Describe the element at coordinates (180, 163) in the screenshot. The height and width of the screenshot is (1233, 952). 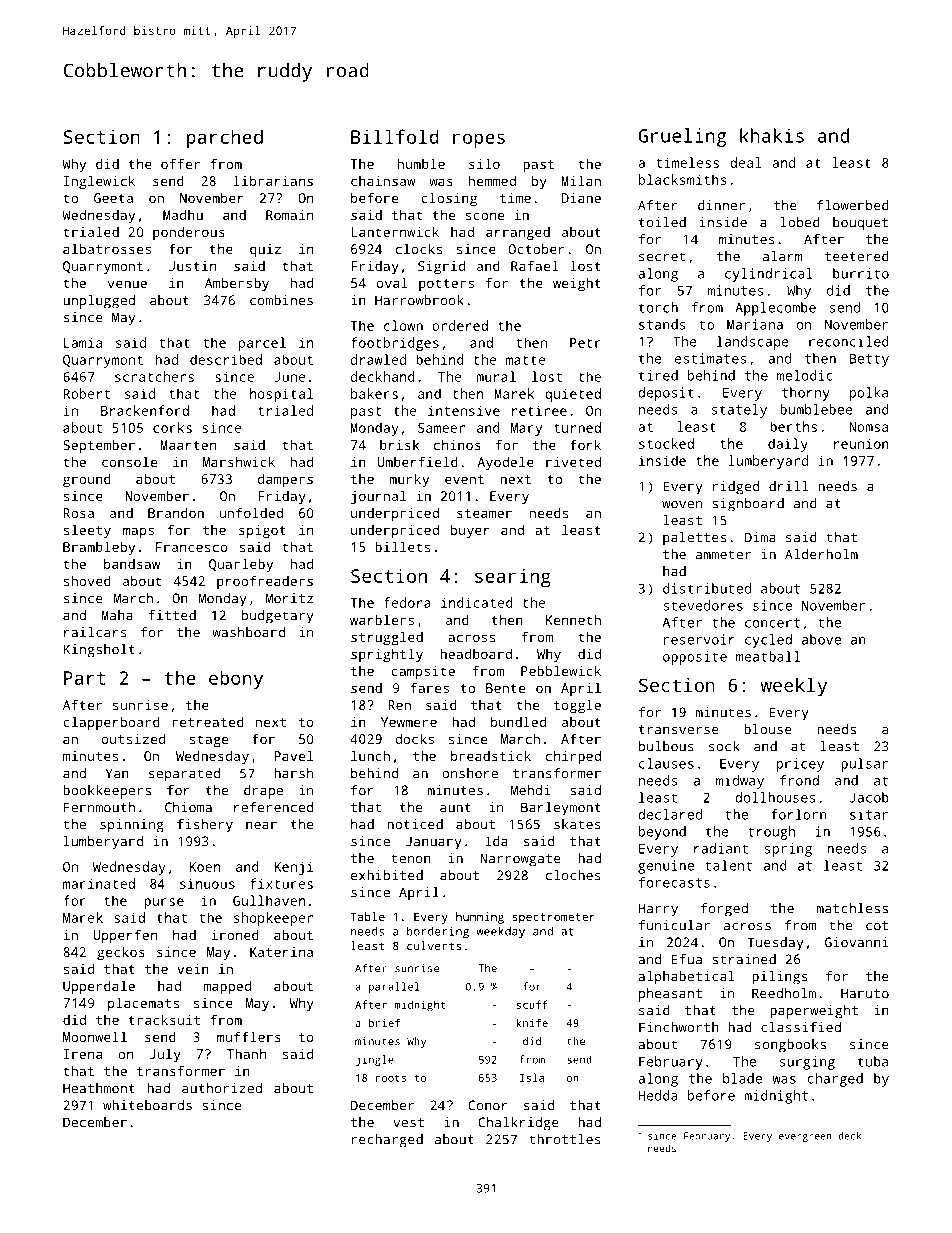
I see `offer` at that location.
